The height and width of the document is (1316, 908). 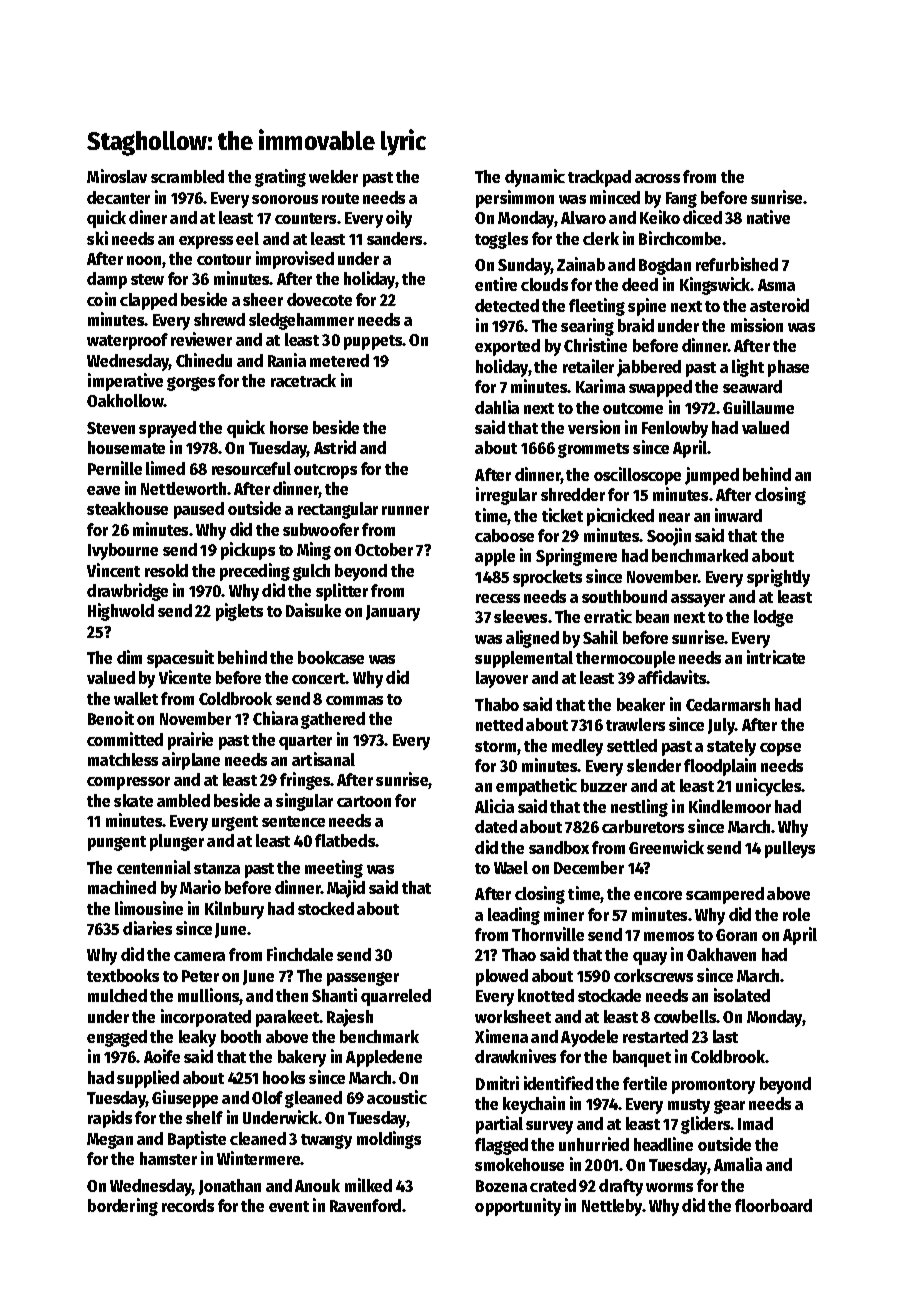 What do you see at coordinates (123, 1207) in the document?
I see `bordering` at bounding box center [123, 1207].
